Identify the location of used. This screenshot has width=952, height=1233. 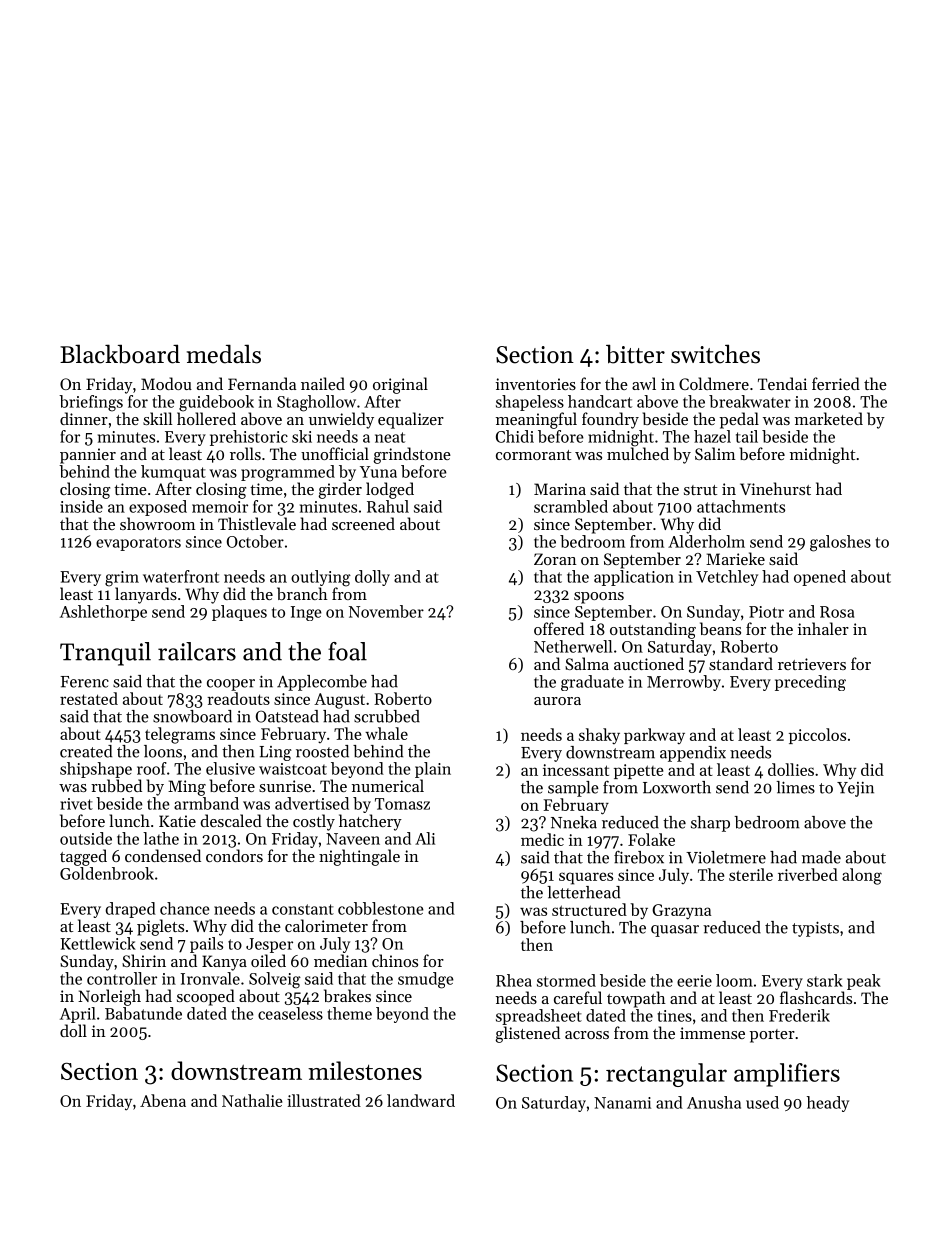
(762, 1102).
